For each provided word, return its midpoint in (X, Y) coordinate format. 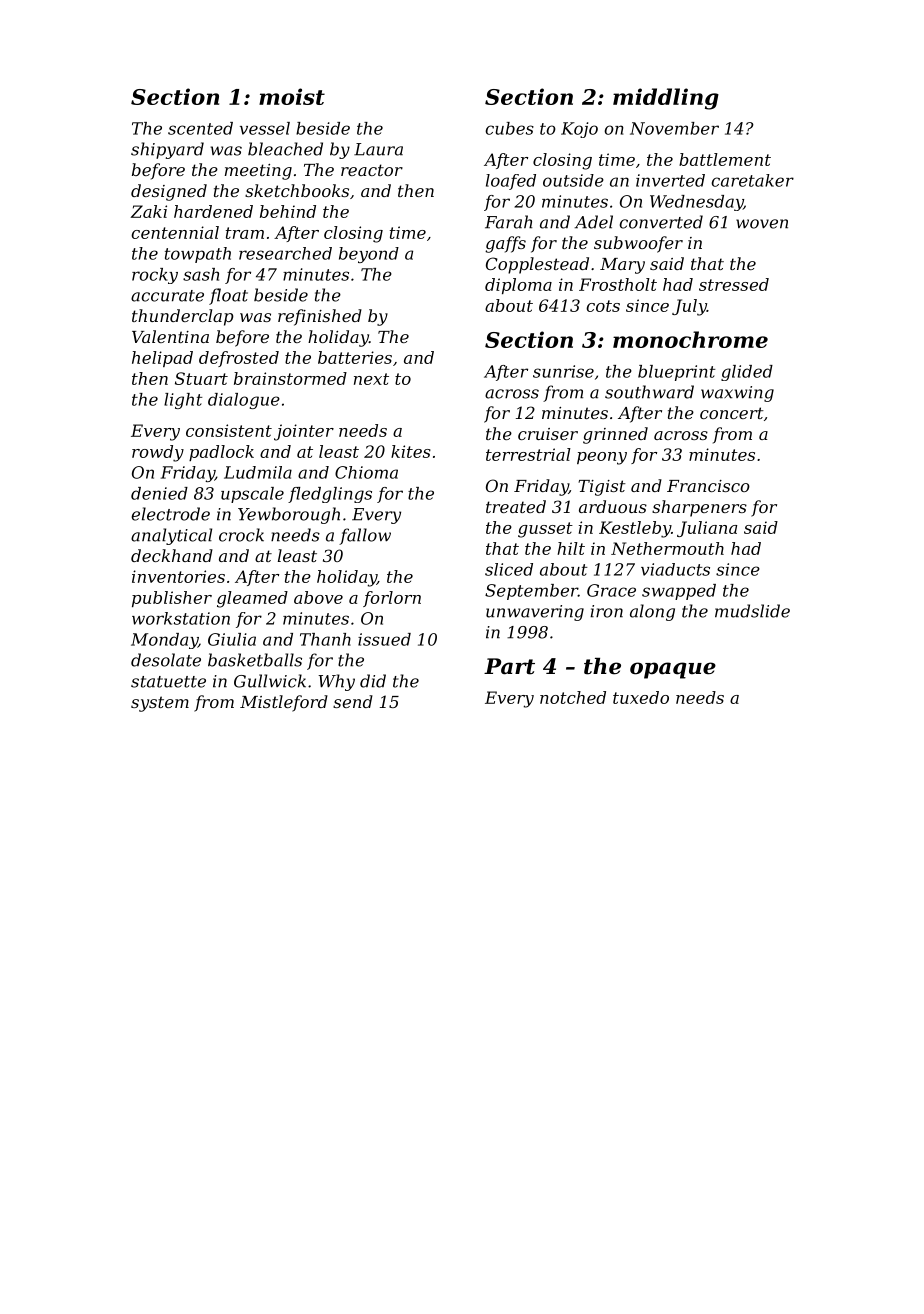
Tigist (602, 488)
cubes (509, 128)
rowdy (158, 453)
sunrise (563, 371)
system (160, 704)
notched (573, 697)
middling (666, 99)
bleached (285, 149)
